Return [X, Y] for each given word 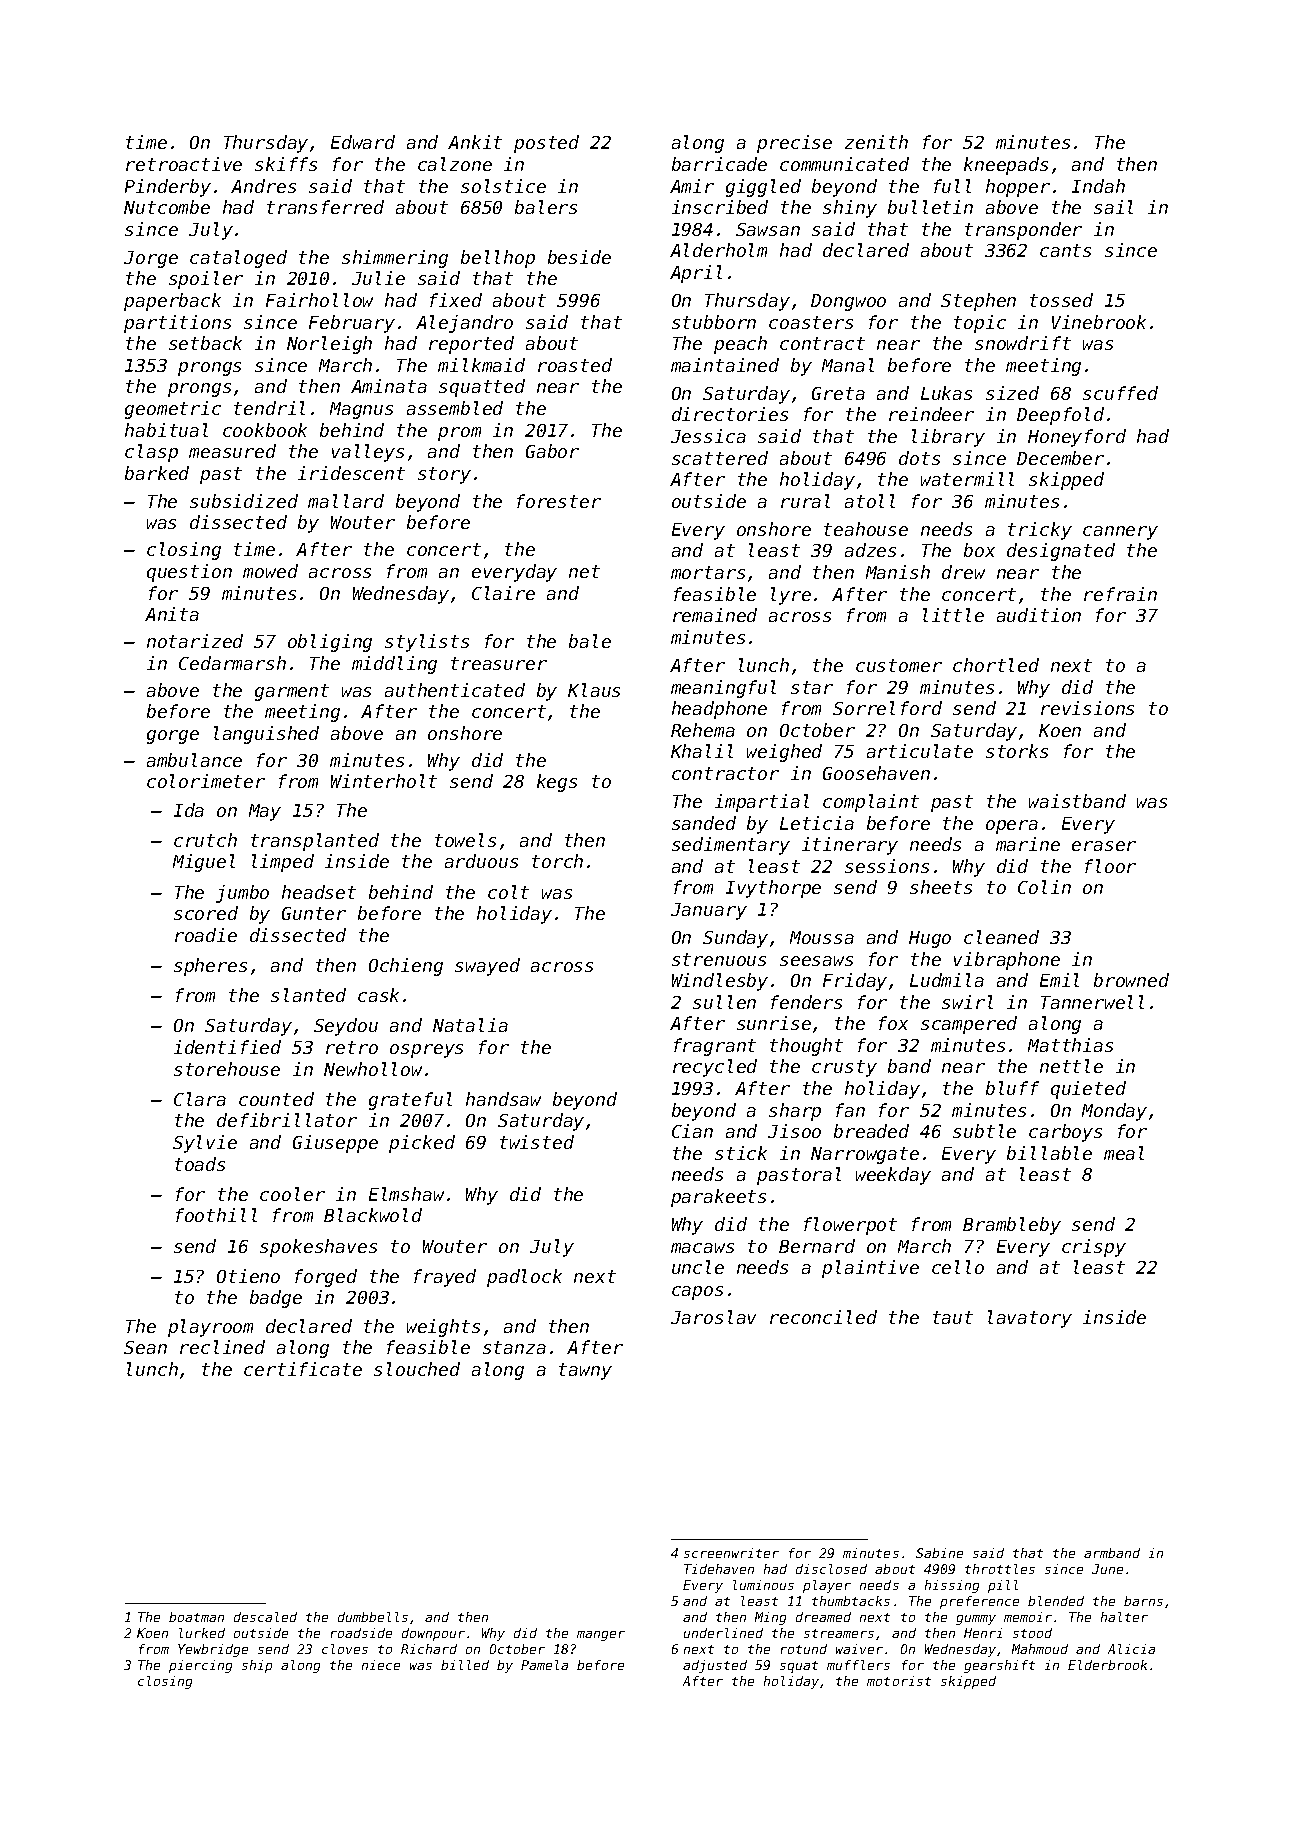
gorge [173, 737]
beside [579, 257]
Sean [145, 1347]
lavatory [1030, 1319]
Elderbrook [1107, 1665]
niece [381, 1665]
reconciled [823, 1317]
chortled [996, 665]
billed [465, 1665]
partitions [177, 324]
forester [559, 501]
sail [1113, 207]
